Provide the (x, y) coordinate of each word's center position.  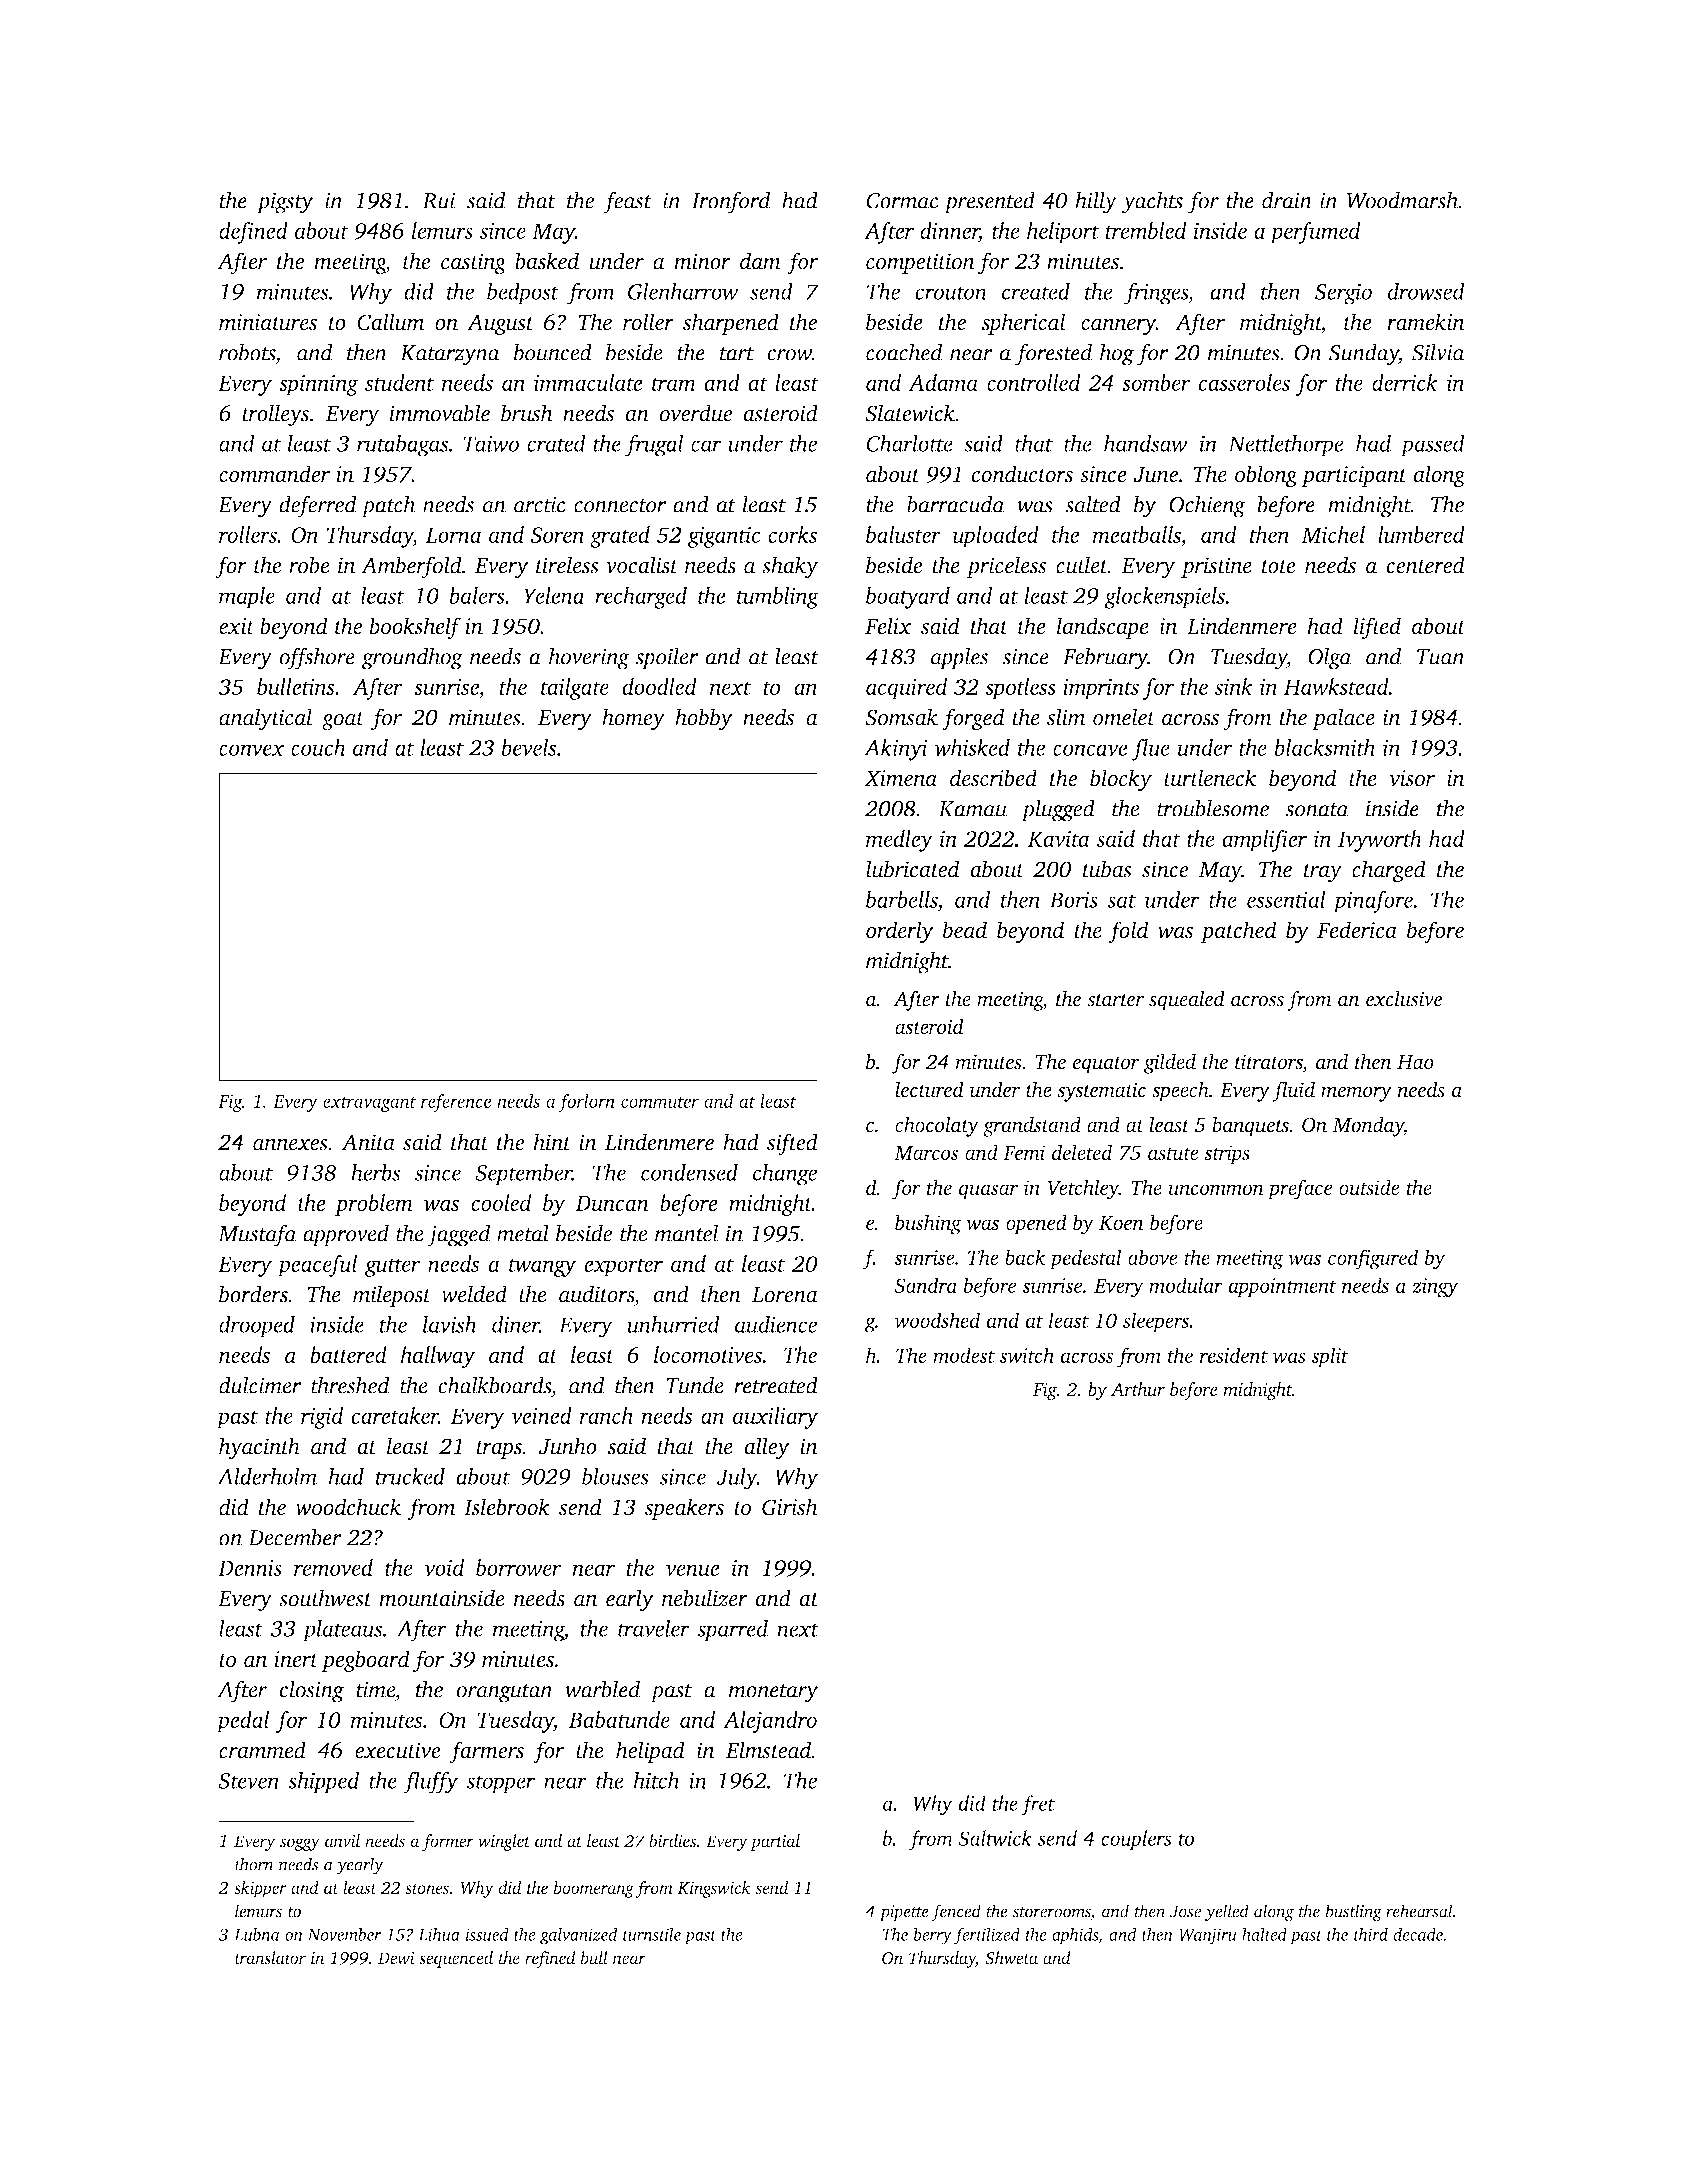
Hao (1415, 1062)
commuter (660, 1102)
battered (348, 1354)
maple (247, 598)
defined (253, 233)
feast (627, 202)
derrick (1405, 382)
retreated (776, 1385)
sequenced (456, 1959)
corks (792, 534)
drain (1287, 200)
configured (1373, 1259)
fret (1038, 1805)
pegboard (365, 1661)
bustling (1353, 1913)
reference (456, 1103)
